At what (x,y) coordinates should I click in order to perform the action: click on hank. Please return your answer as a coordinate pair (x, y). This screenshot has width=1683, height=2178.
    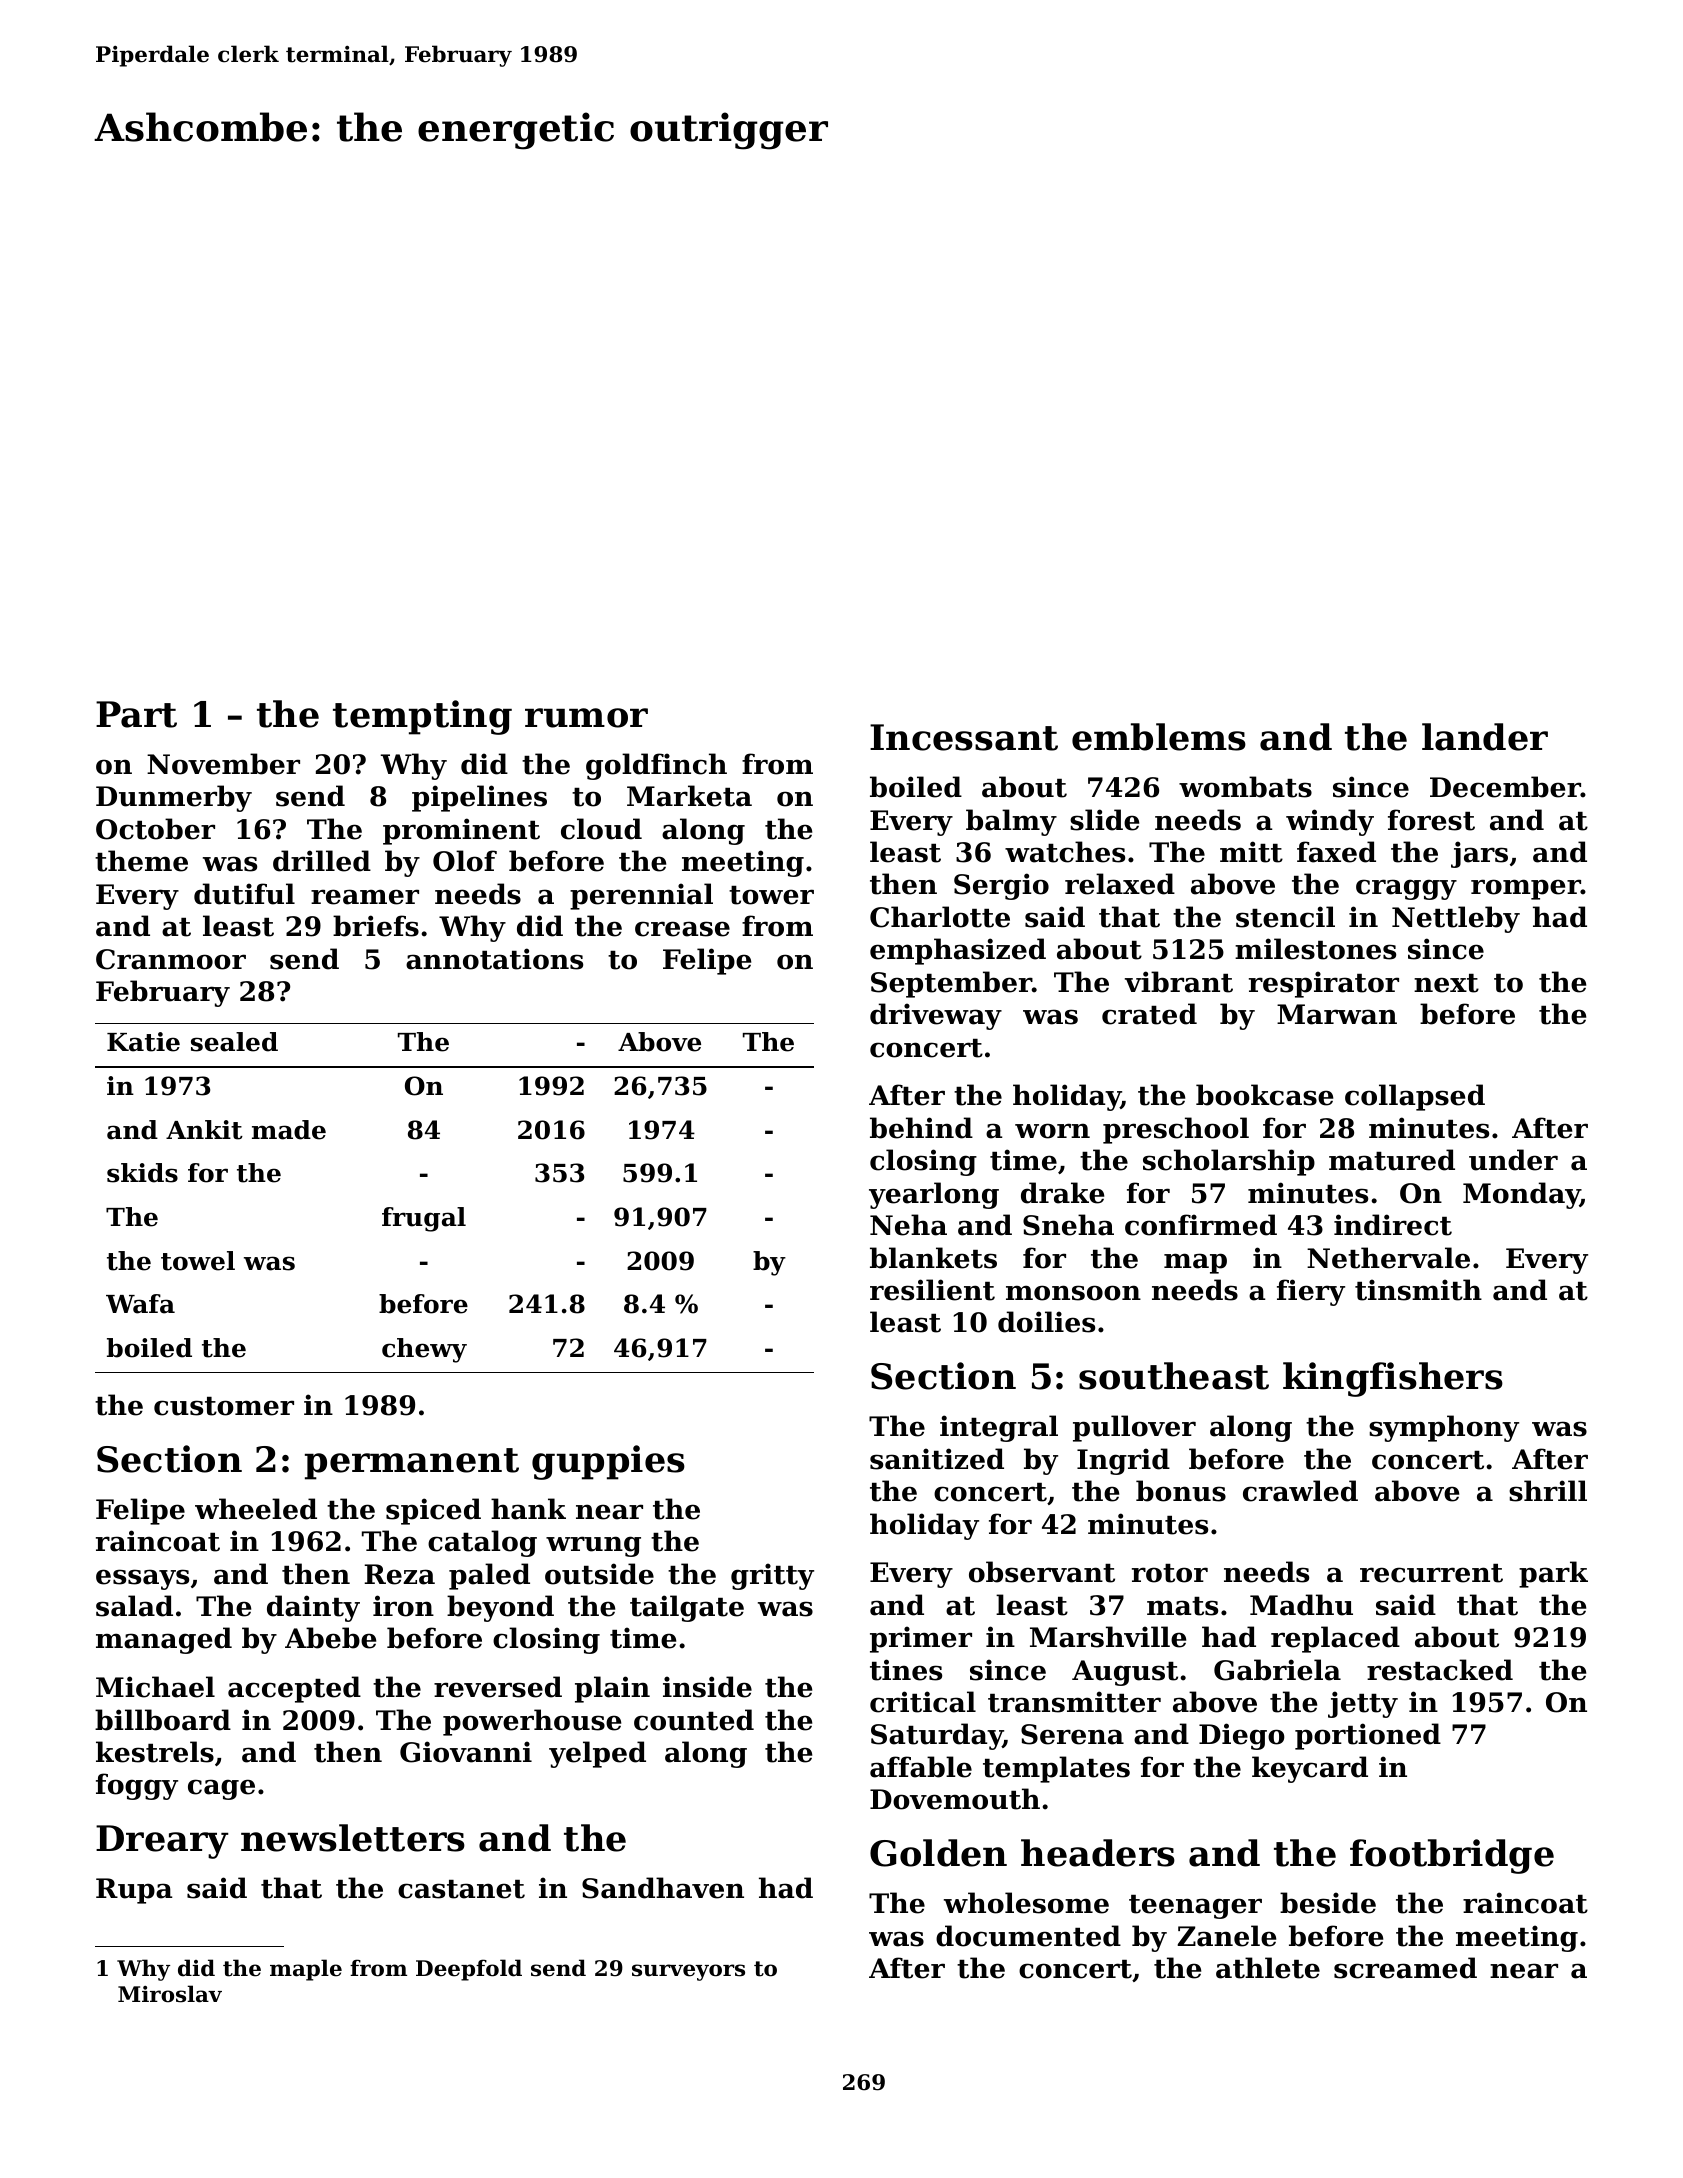
    Looking at the image, I should click on (528, 1509).
